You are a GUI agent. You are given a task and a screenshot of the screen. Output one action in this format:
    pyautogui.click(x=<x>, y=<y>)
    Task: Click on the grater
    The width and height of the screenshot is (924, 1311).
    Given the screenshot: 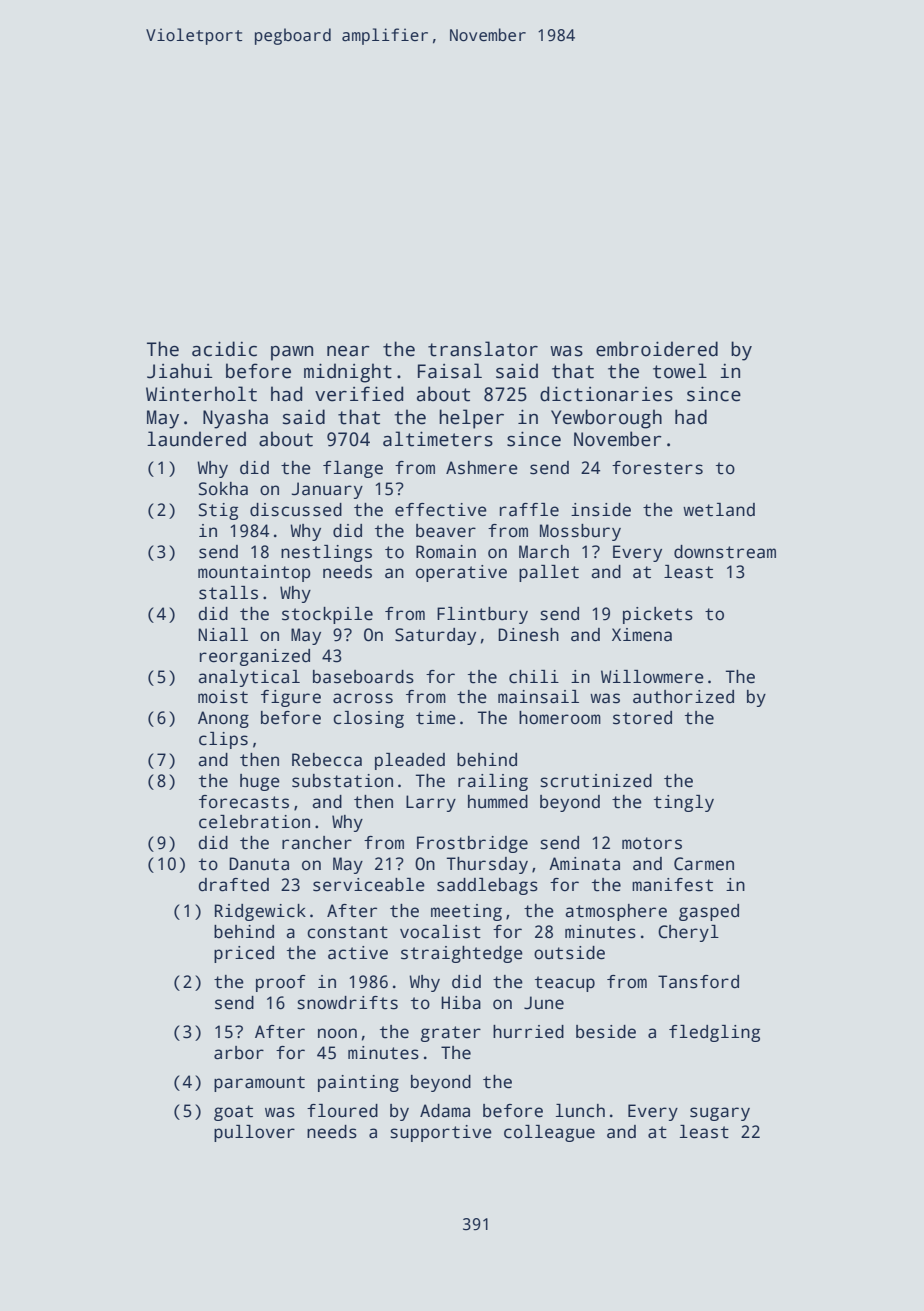 What is the action you would take?
    pyautogui.click(x=451, y=1034)
